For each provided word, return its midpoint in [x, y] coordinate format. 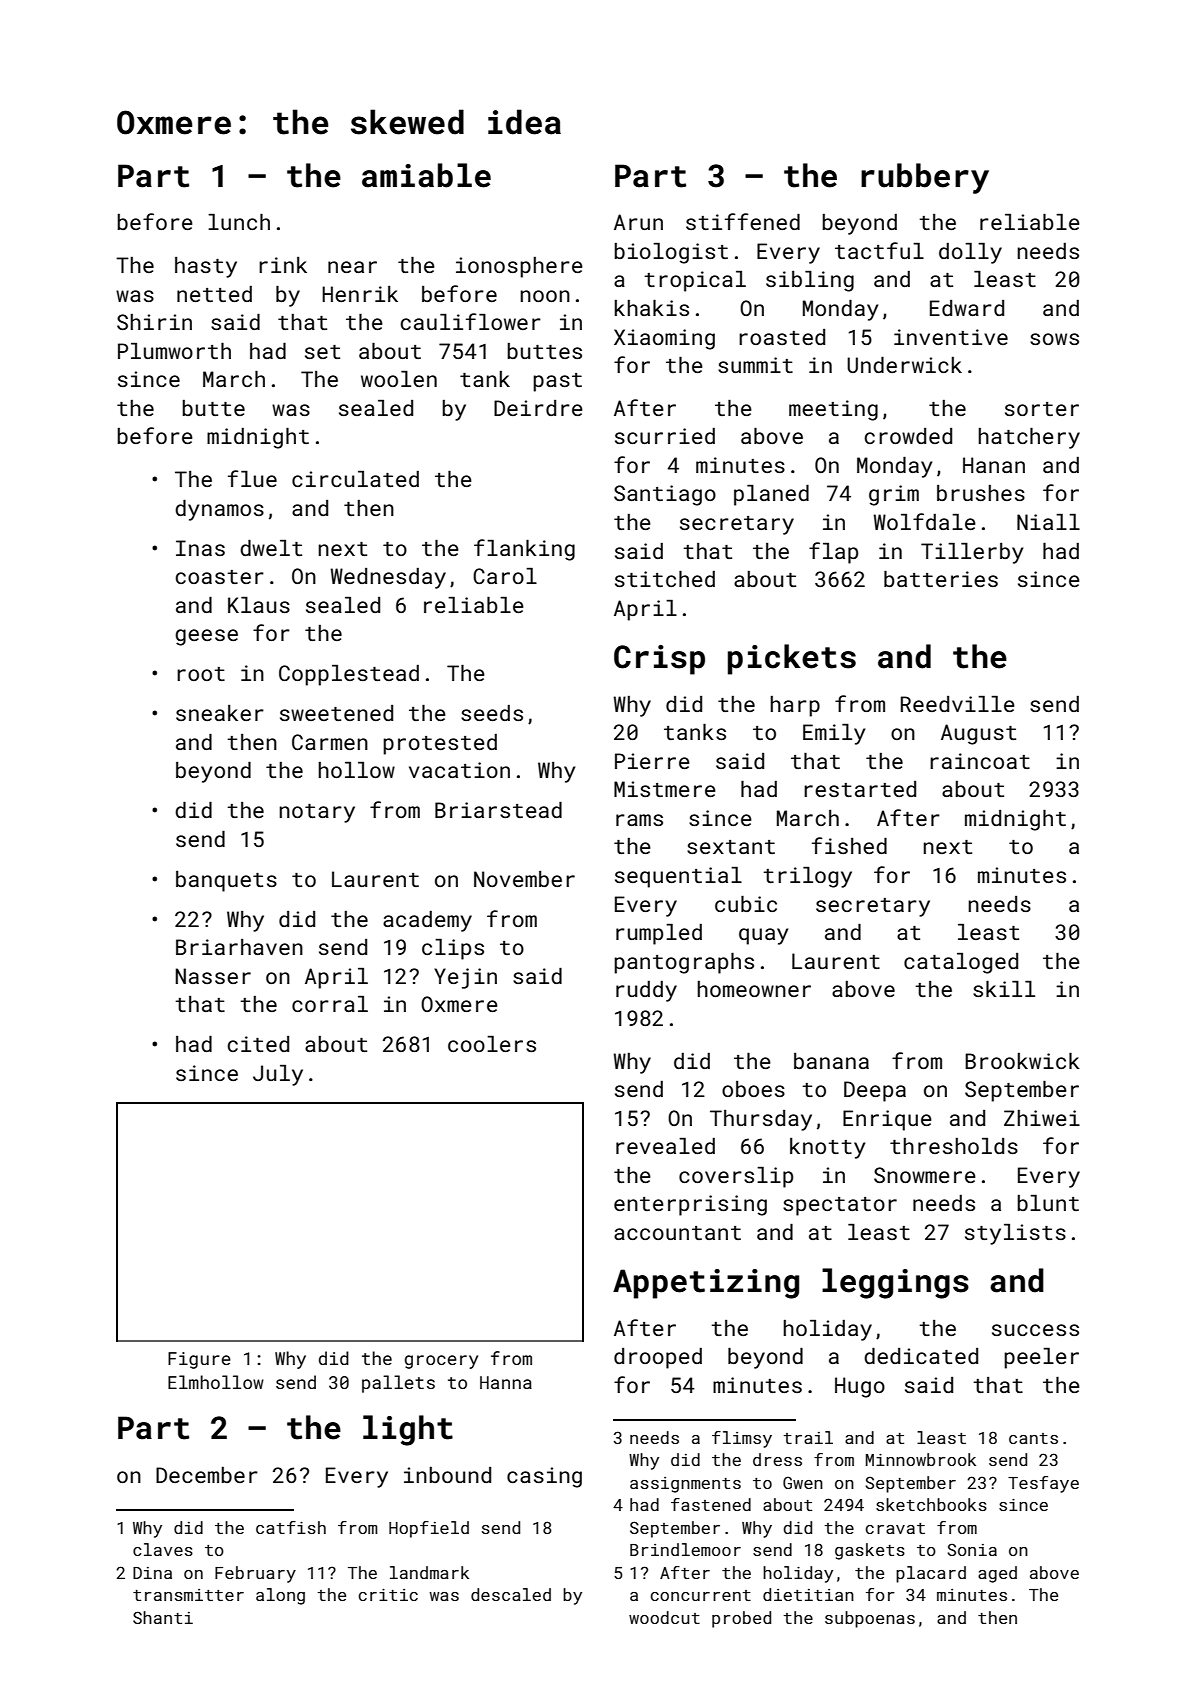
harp [795, 706]
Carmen [330, 742]
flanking [524, 550]
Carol [505, 576]
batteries [941, 579]
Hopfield [429, 1529]
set [322, 352]
